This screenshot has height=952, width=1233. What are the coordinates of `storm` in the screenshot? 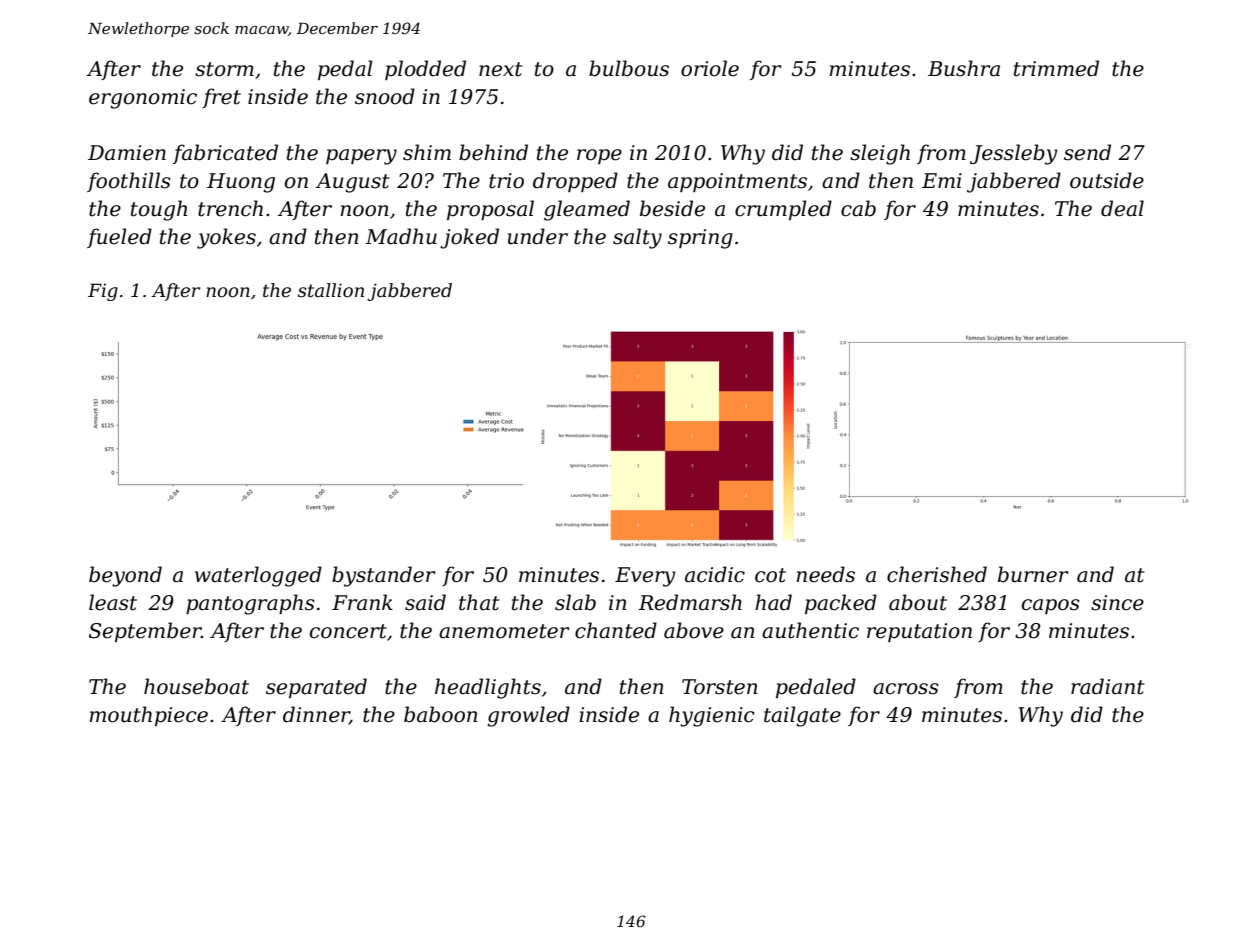 It's located at (224, 69).
